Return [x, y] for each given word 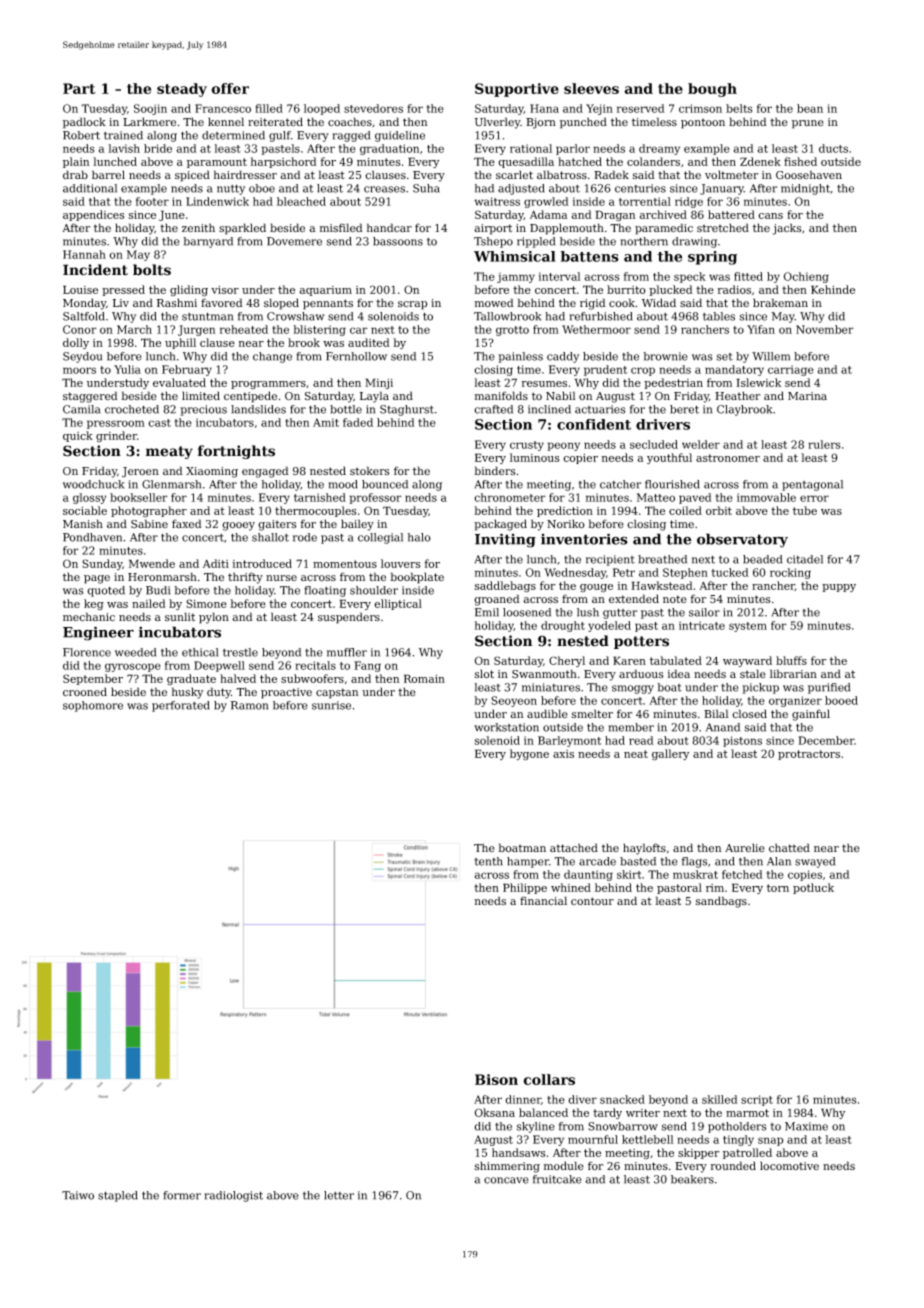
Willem [771, 356]
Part [79, 88]
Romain [424, 678]
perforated [181, 706]
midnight [805, 189]
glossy [90, 498]
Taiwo [78, 1195]
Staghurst [407, 410]
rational [531, 148]
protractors [809, 755]
